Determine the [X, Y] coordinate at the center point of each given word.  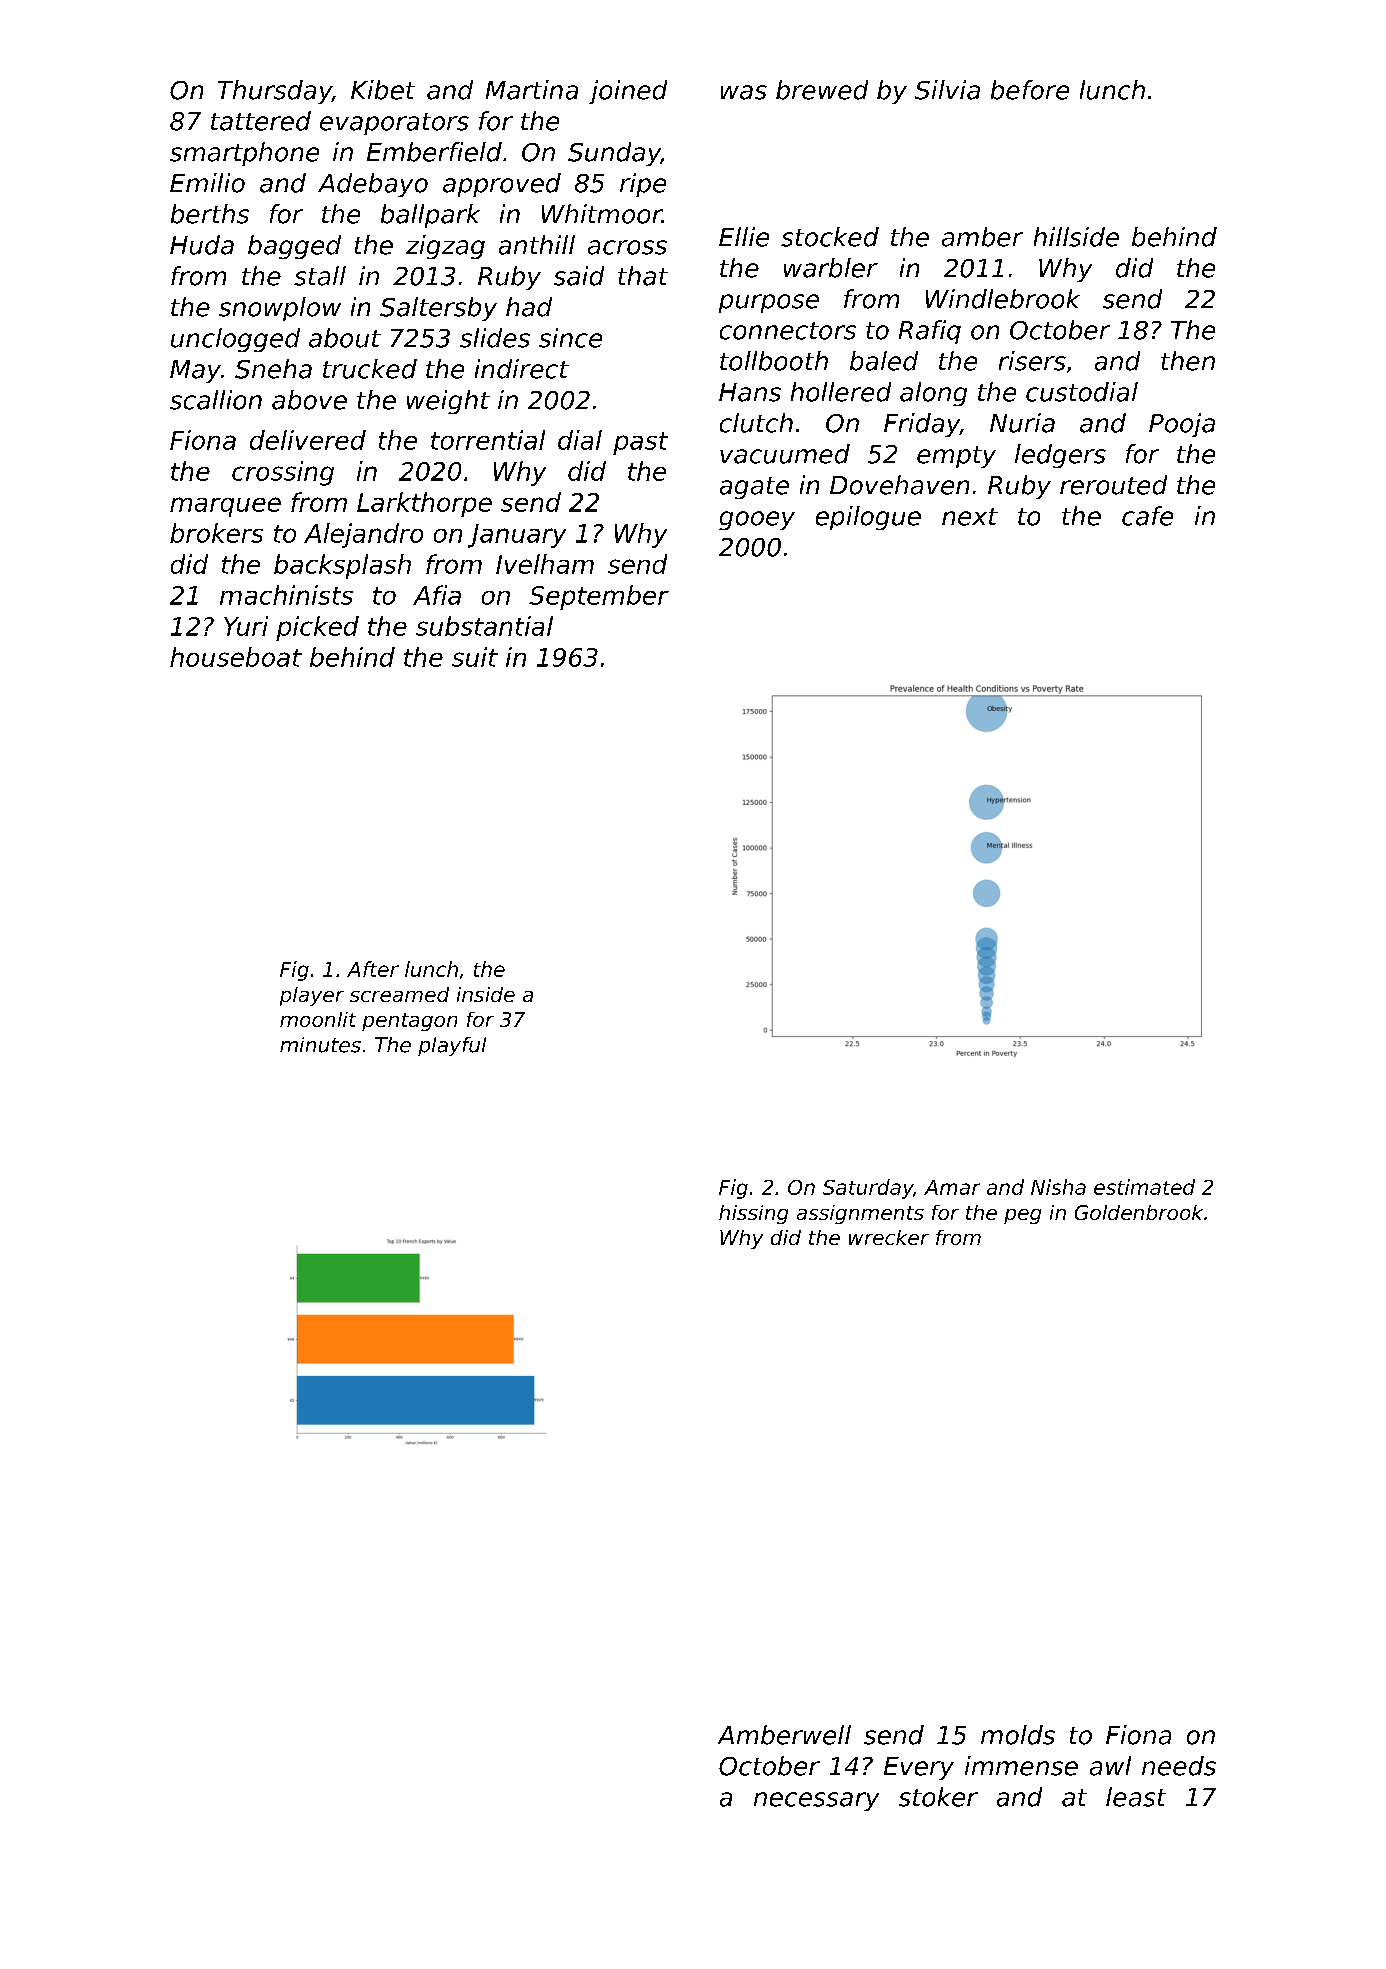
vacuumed [785, 454]
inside [486, 994]
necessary [816, 1801]
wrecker [889, 1237]
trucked [370, 369]
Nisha [1058, 1187]
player [312, 996]
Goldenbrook [1139, 1212]
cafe [1147, 516]
